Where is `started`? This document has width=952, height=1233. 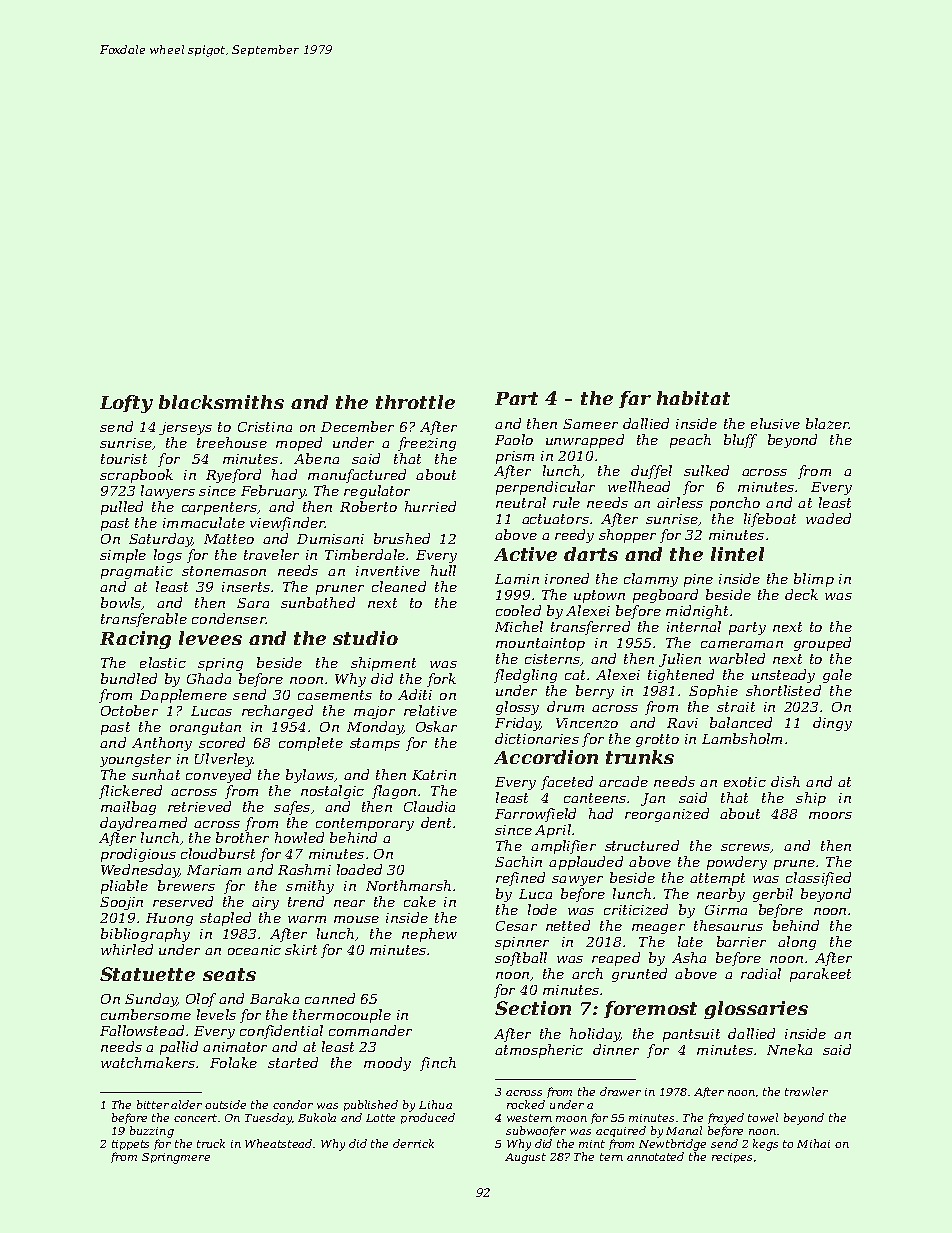 started is located at coordinates (293, 1062).
